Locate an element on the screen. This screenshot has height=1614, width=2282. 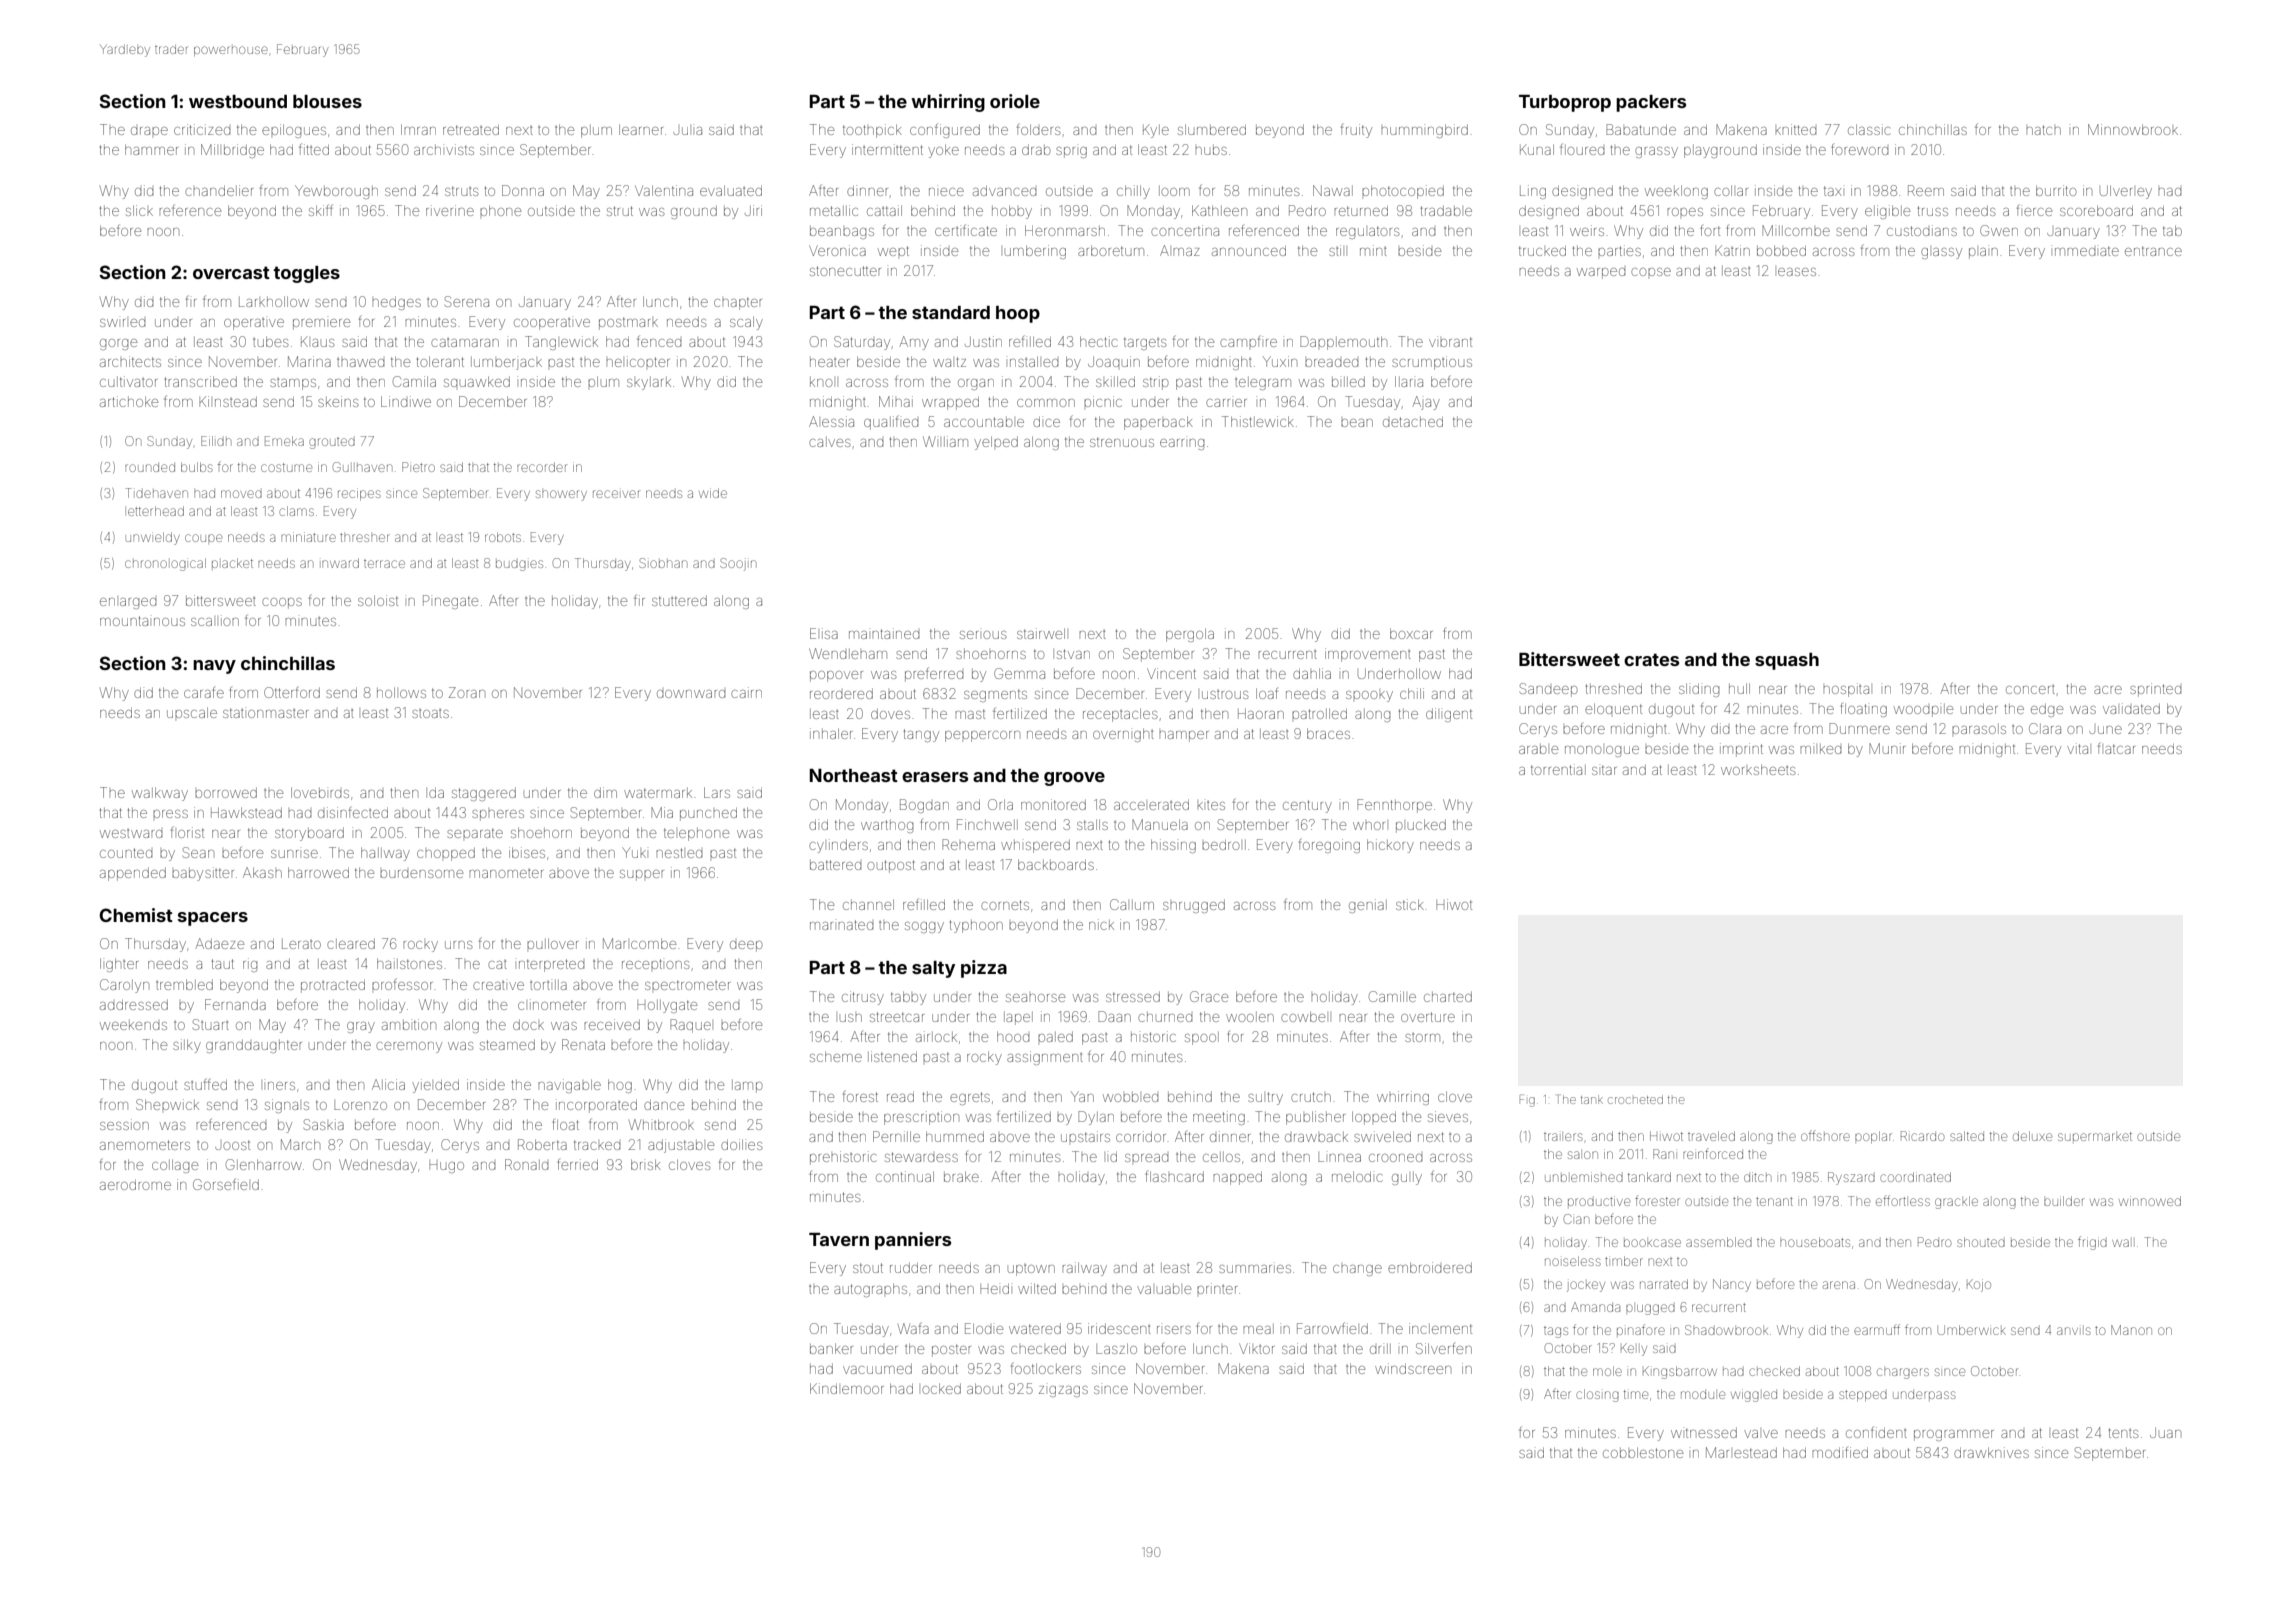
westbound is located at coordinates (238, 101).
